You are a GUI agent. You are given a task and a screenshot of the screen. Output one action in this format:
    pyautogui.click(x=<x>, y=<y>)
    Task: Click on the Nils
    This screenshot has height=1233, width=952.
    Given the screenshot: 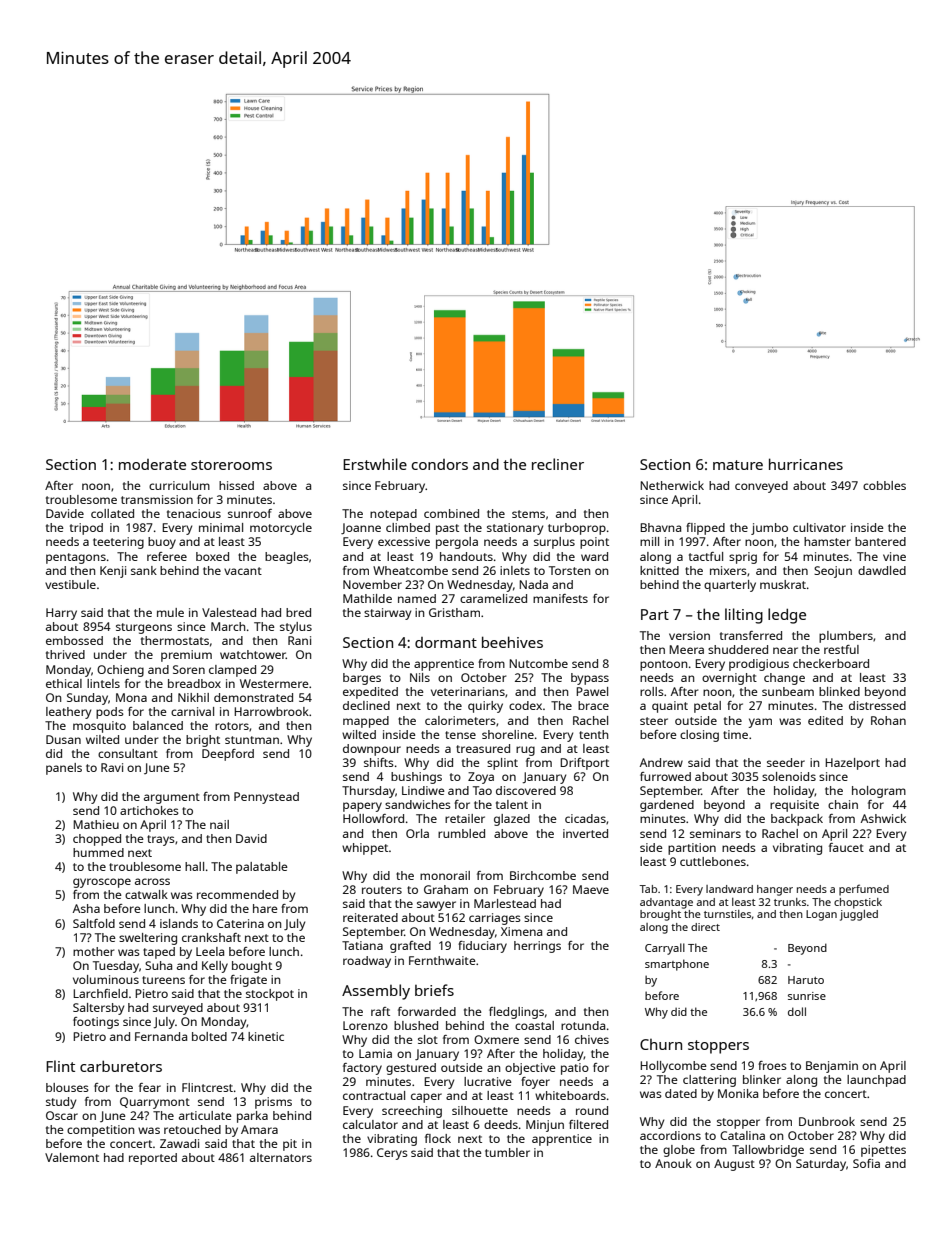 What is the action you would take?
    pyautogui.click(x=420, y=677)
